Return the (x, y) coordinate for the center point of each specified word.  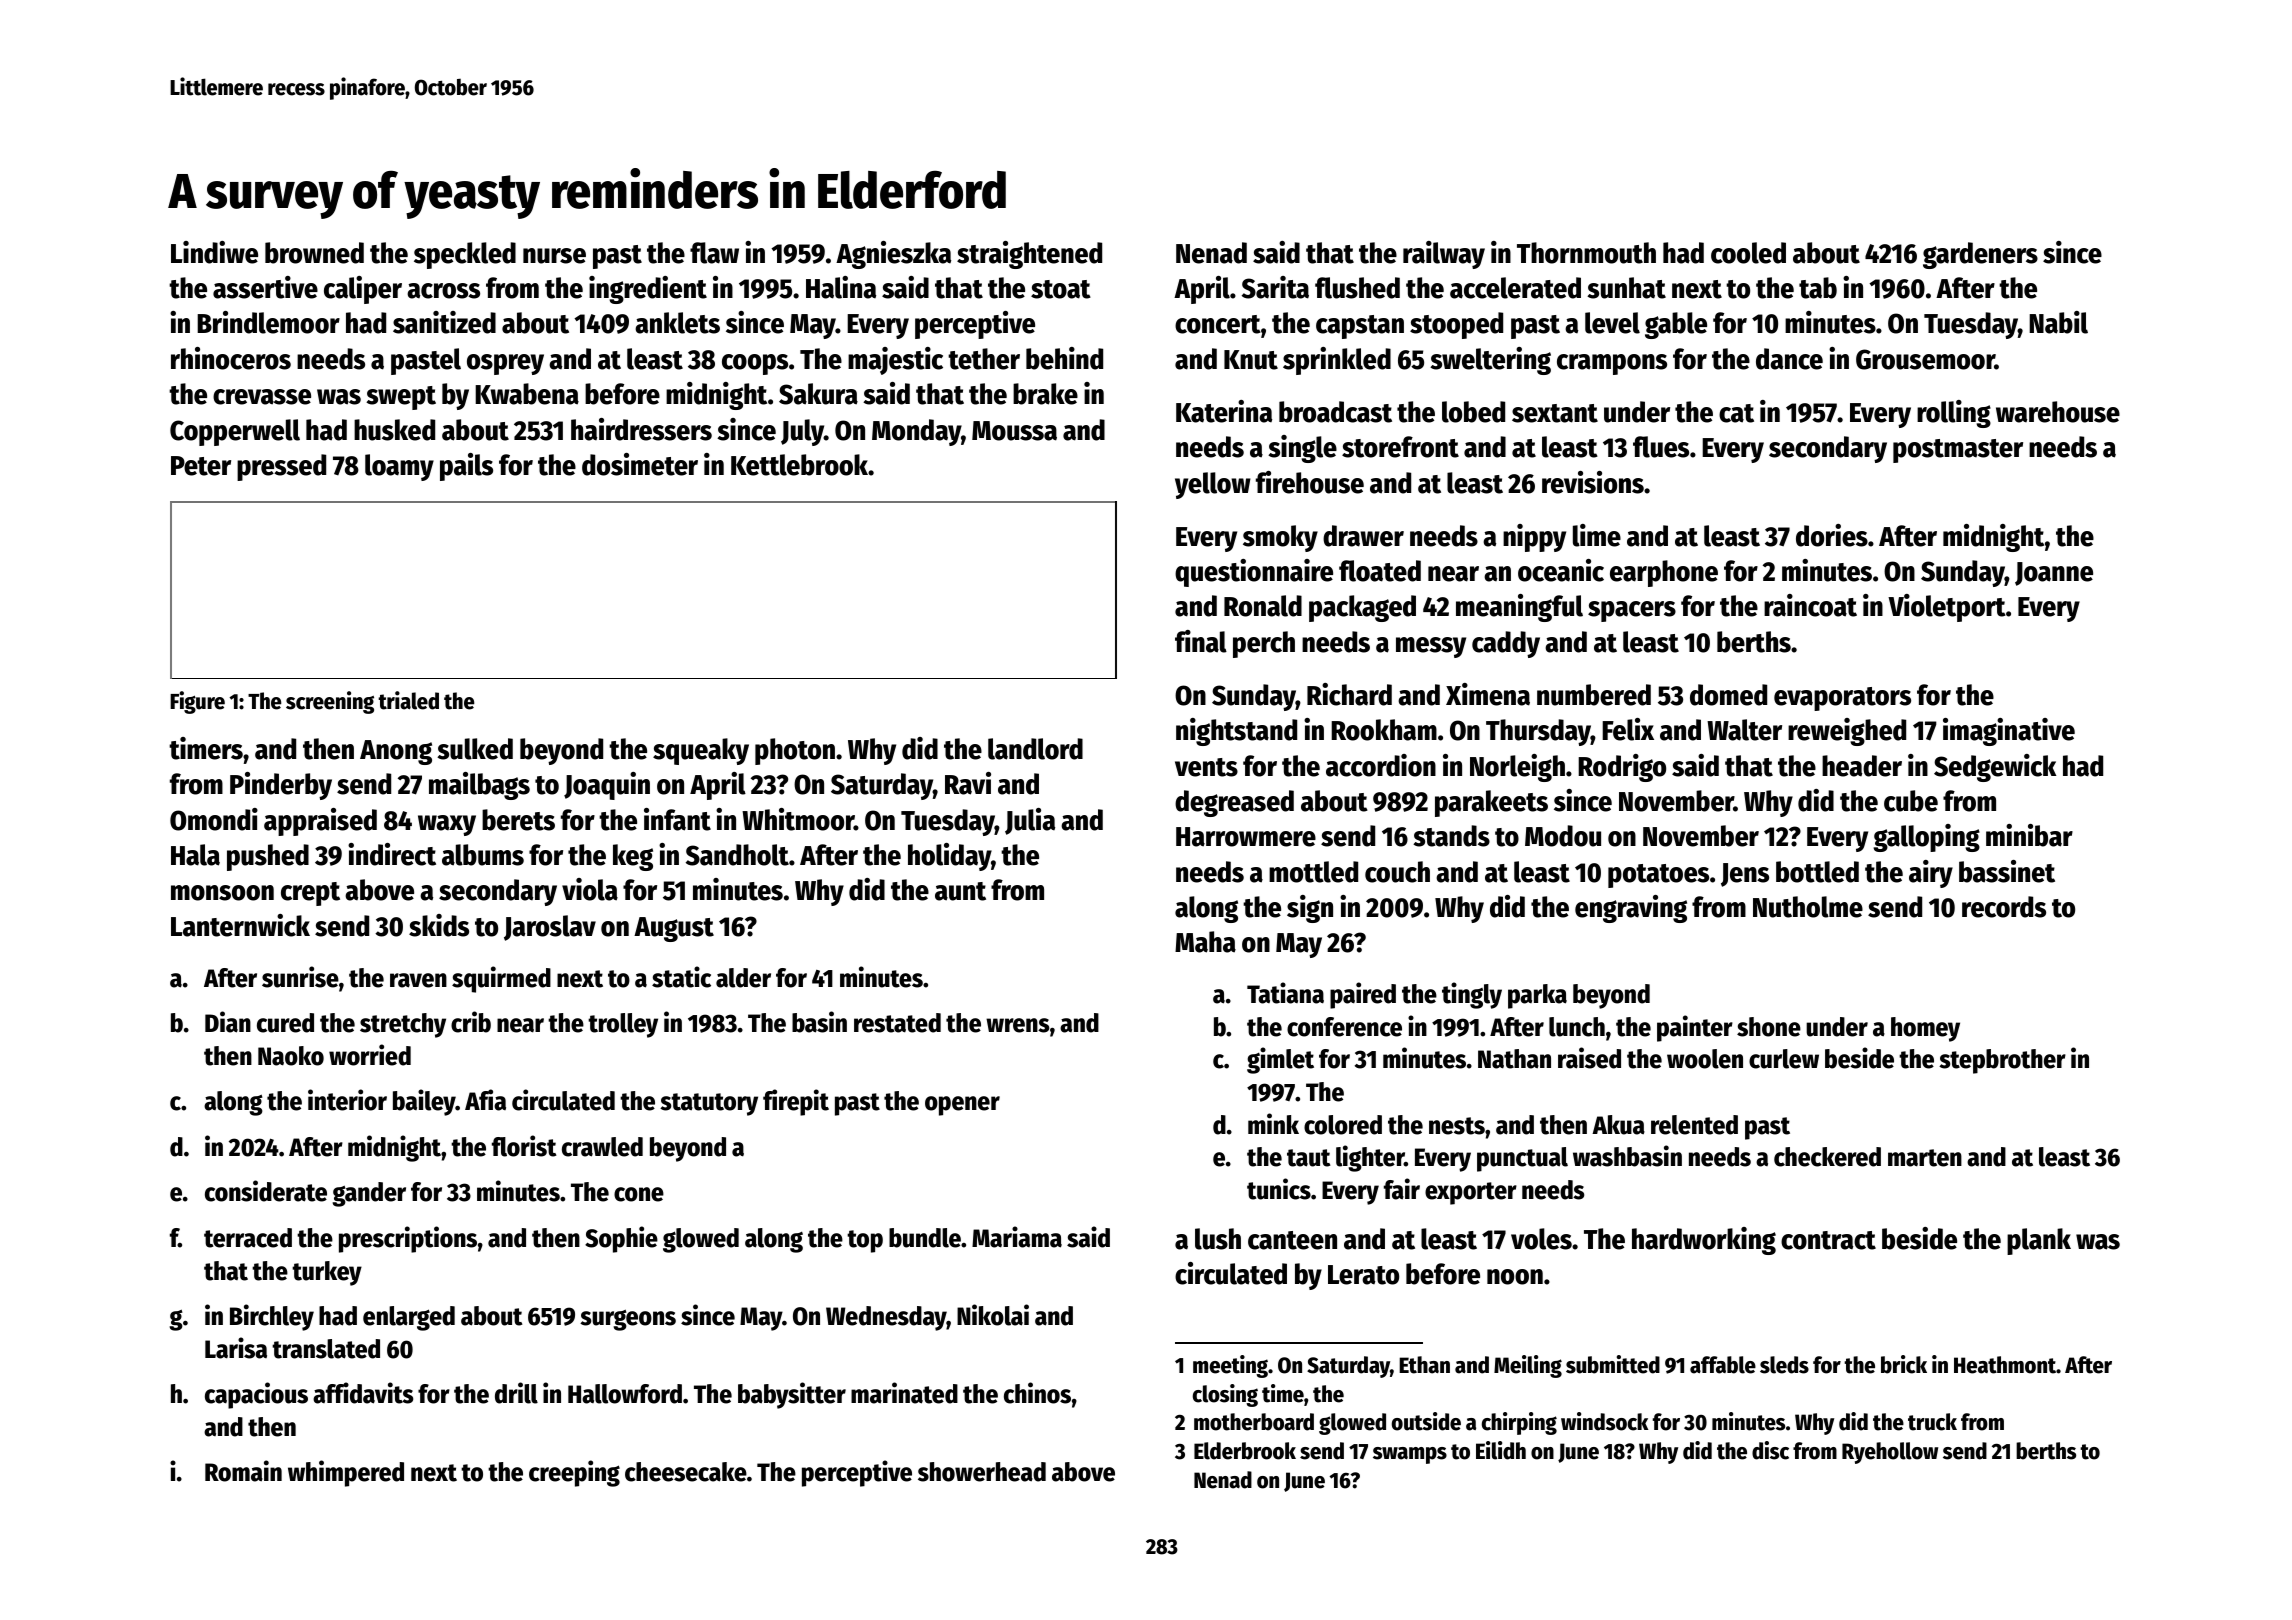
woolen (1705, 1059)
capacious (256, 1395)
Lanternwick (240, 925)
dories (1832, 535)
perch (1264, 644)
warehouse (2058, 412)
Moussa (1014, 431)
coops (755, 364)
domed (1728, 695)
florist (524, 1146)
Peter (201, 466)
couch (1397, 872)
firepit (796, 1102)
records (2004, 907)
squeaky (701, 751)
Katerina (1224, 411)
